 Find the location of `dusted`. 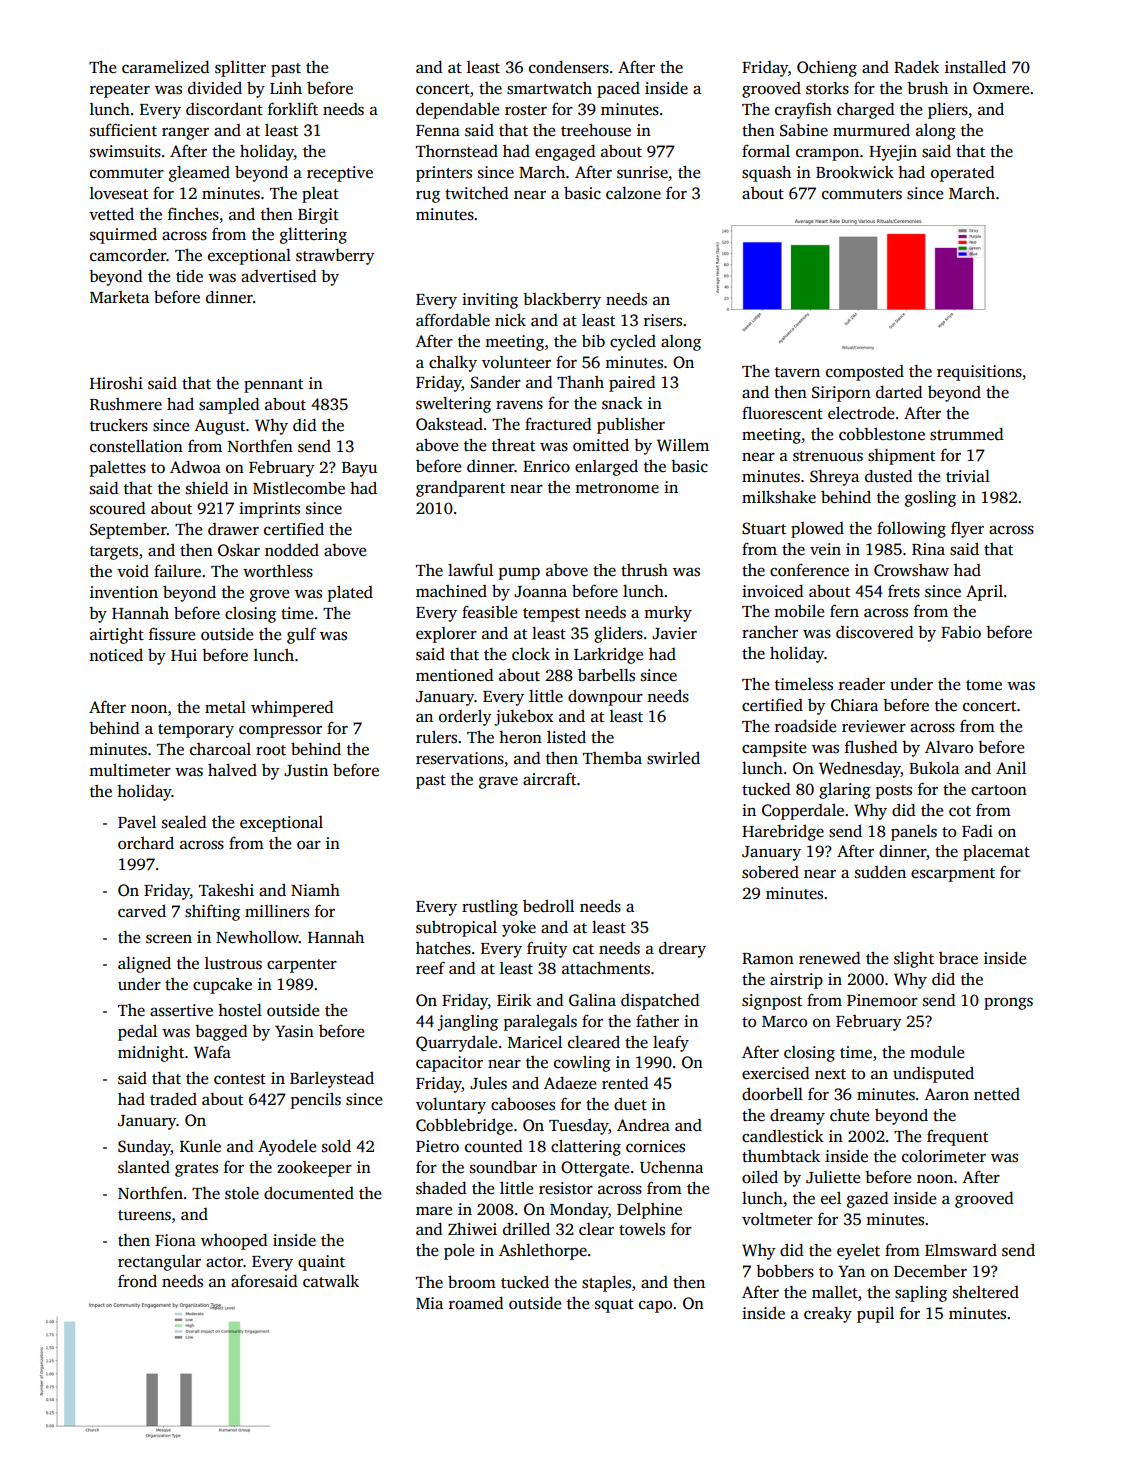

dusted is located at coordinates (888, 476).
